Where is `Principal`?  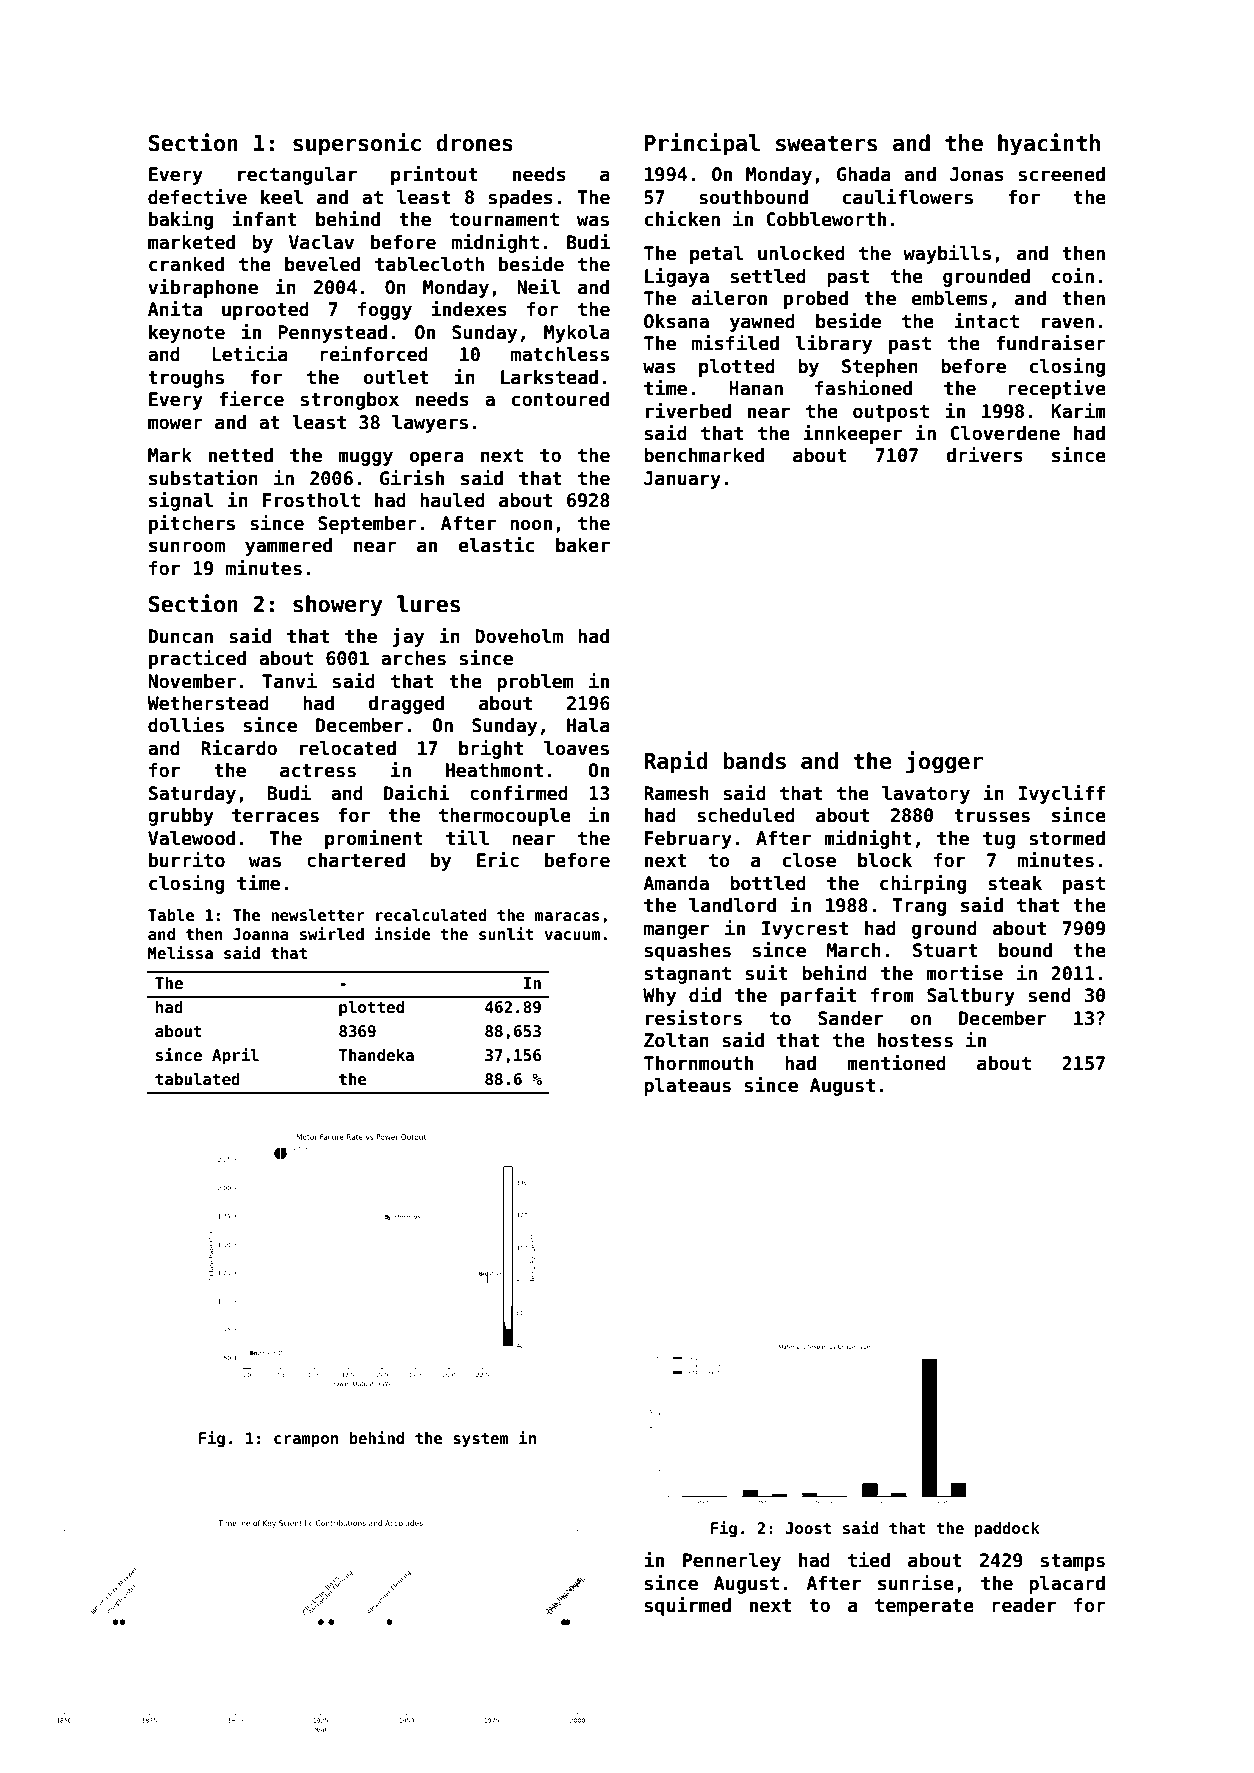
Principal is located at coordinates (702, 144).
